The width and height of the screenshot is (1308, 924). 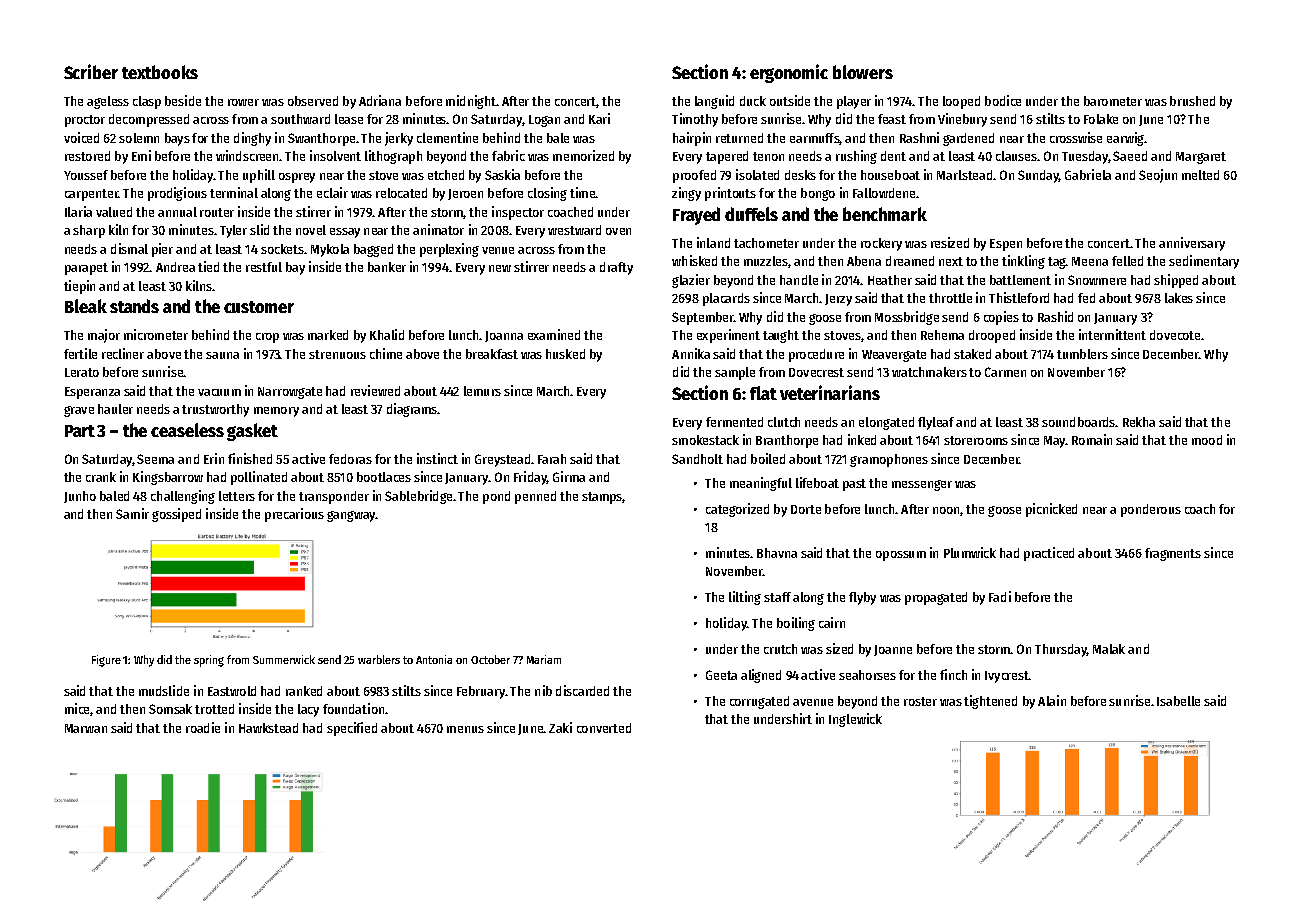 What do you see at coordinates (471, 102) in the screenshot?
I see `midnight` at bounding box center [471, 102].
